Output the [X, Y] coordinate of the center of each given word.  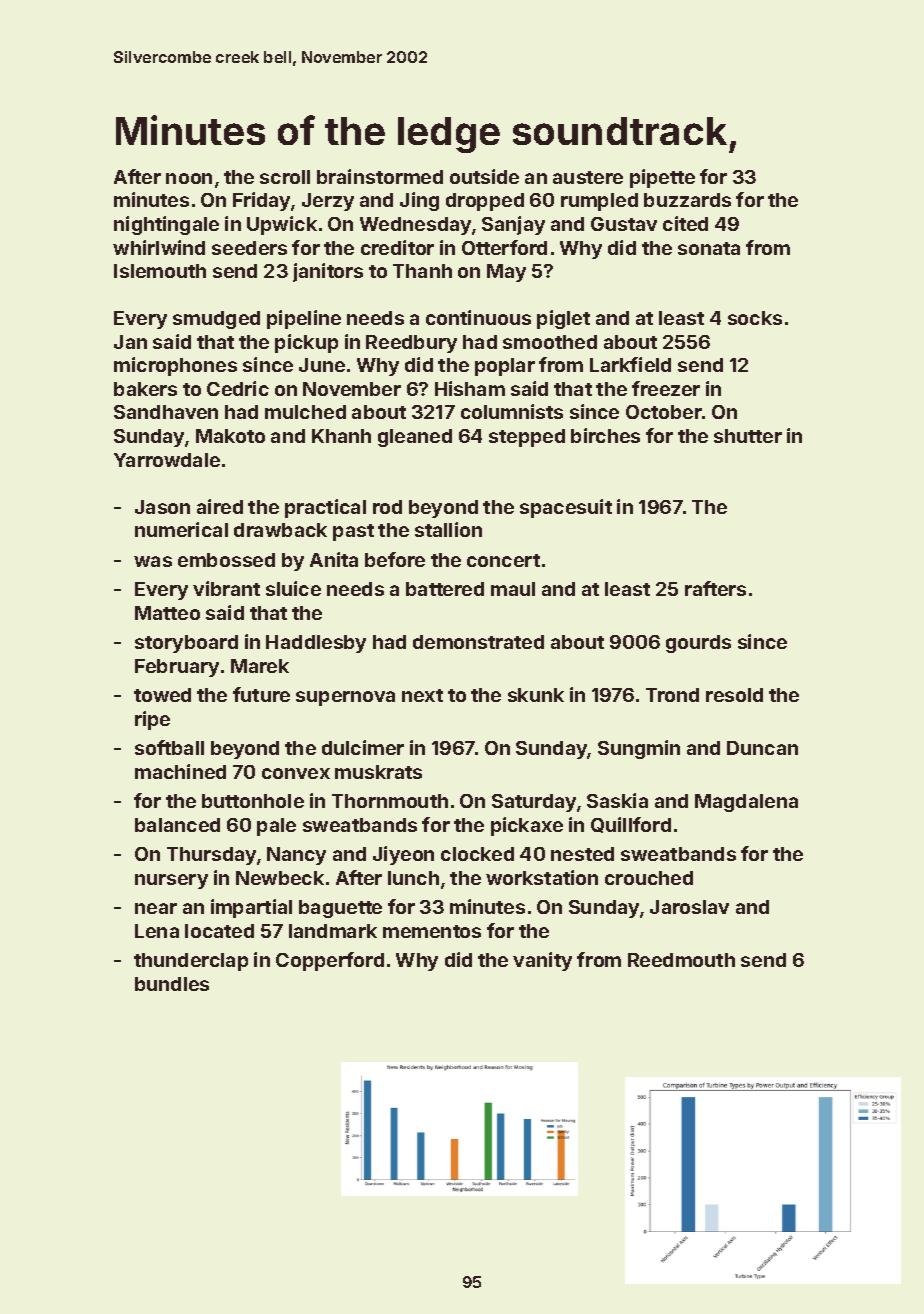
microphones [175, 366]
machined [180, 771]
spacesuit [566, 508]
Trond [672, 695]
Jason [162, 507]
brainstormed [380, 176]
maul [513, 589]
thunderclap [191, 962]
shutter [748, 436]
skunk [536, 695]
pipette [662, 178]
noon [189, 178]
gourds [698, 644]
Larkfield [630, 364]
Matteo [167, 613]
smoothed [550, 342]
